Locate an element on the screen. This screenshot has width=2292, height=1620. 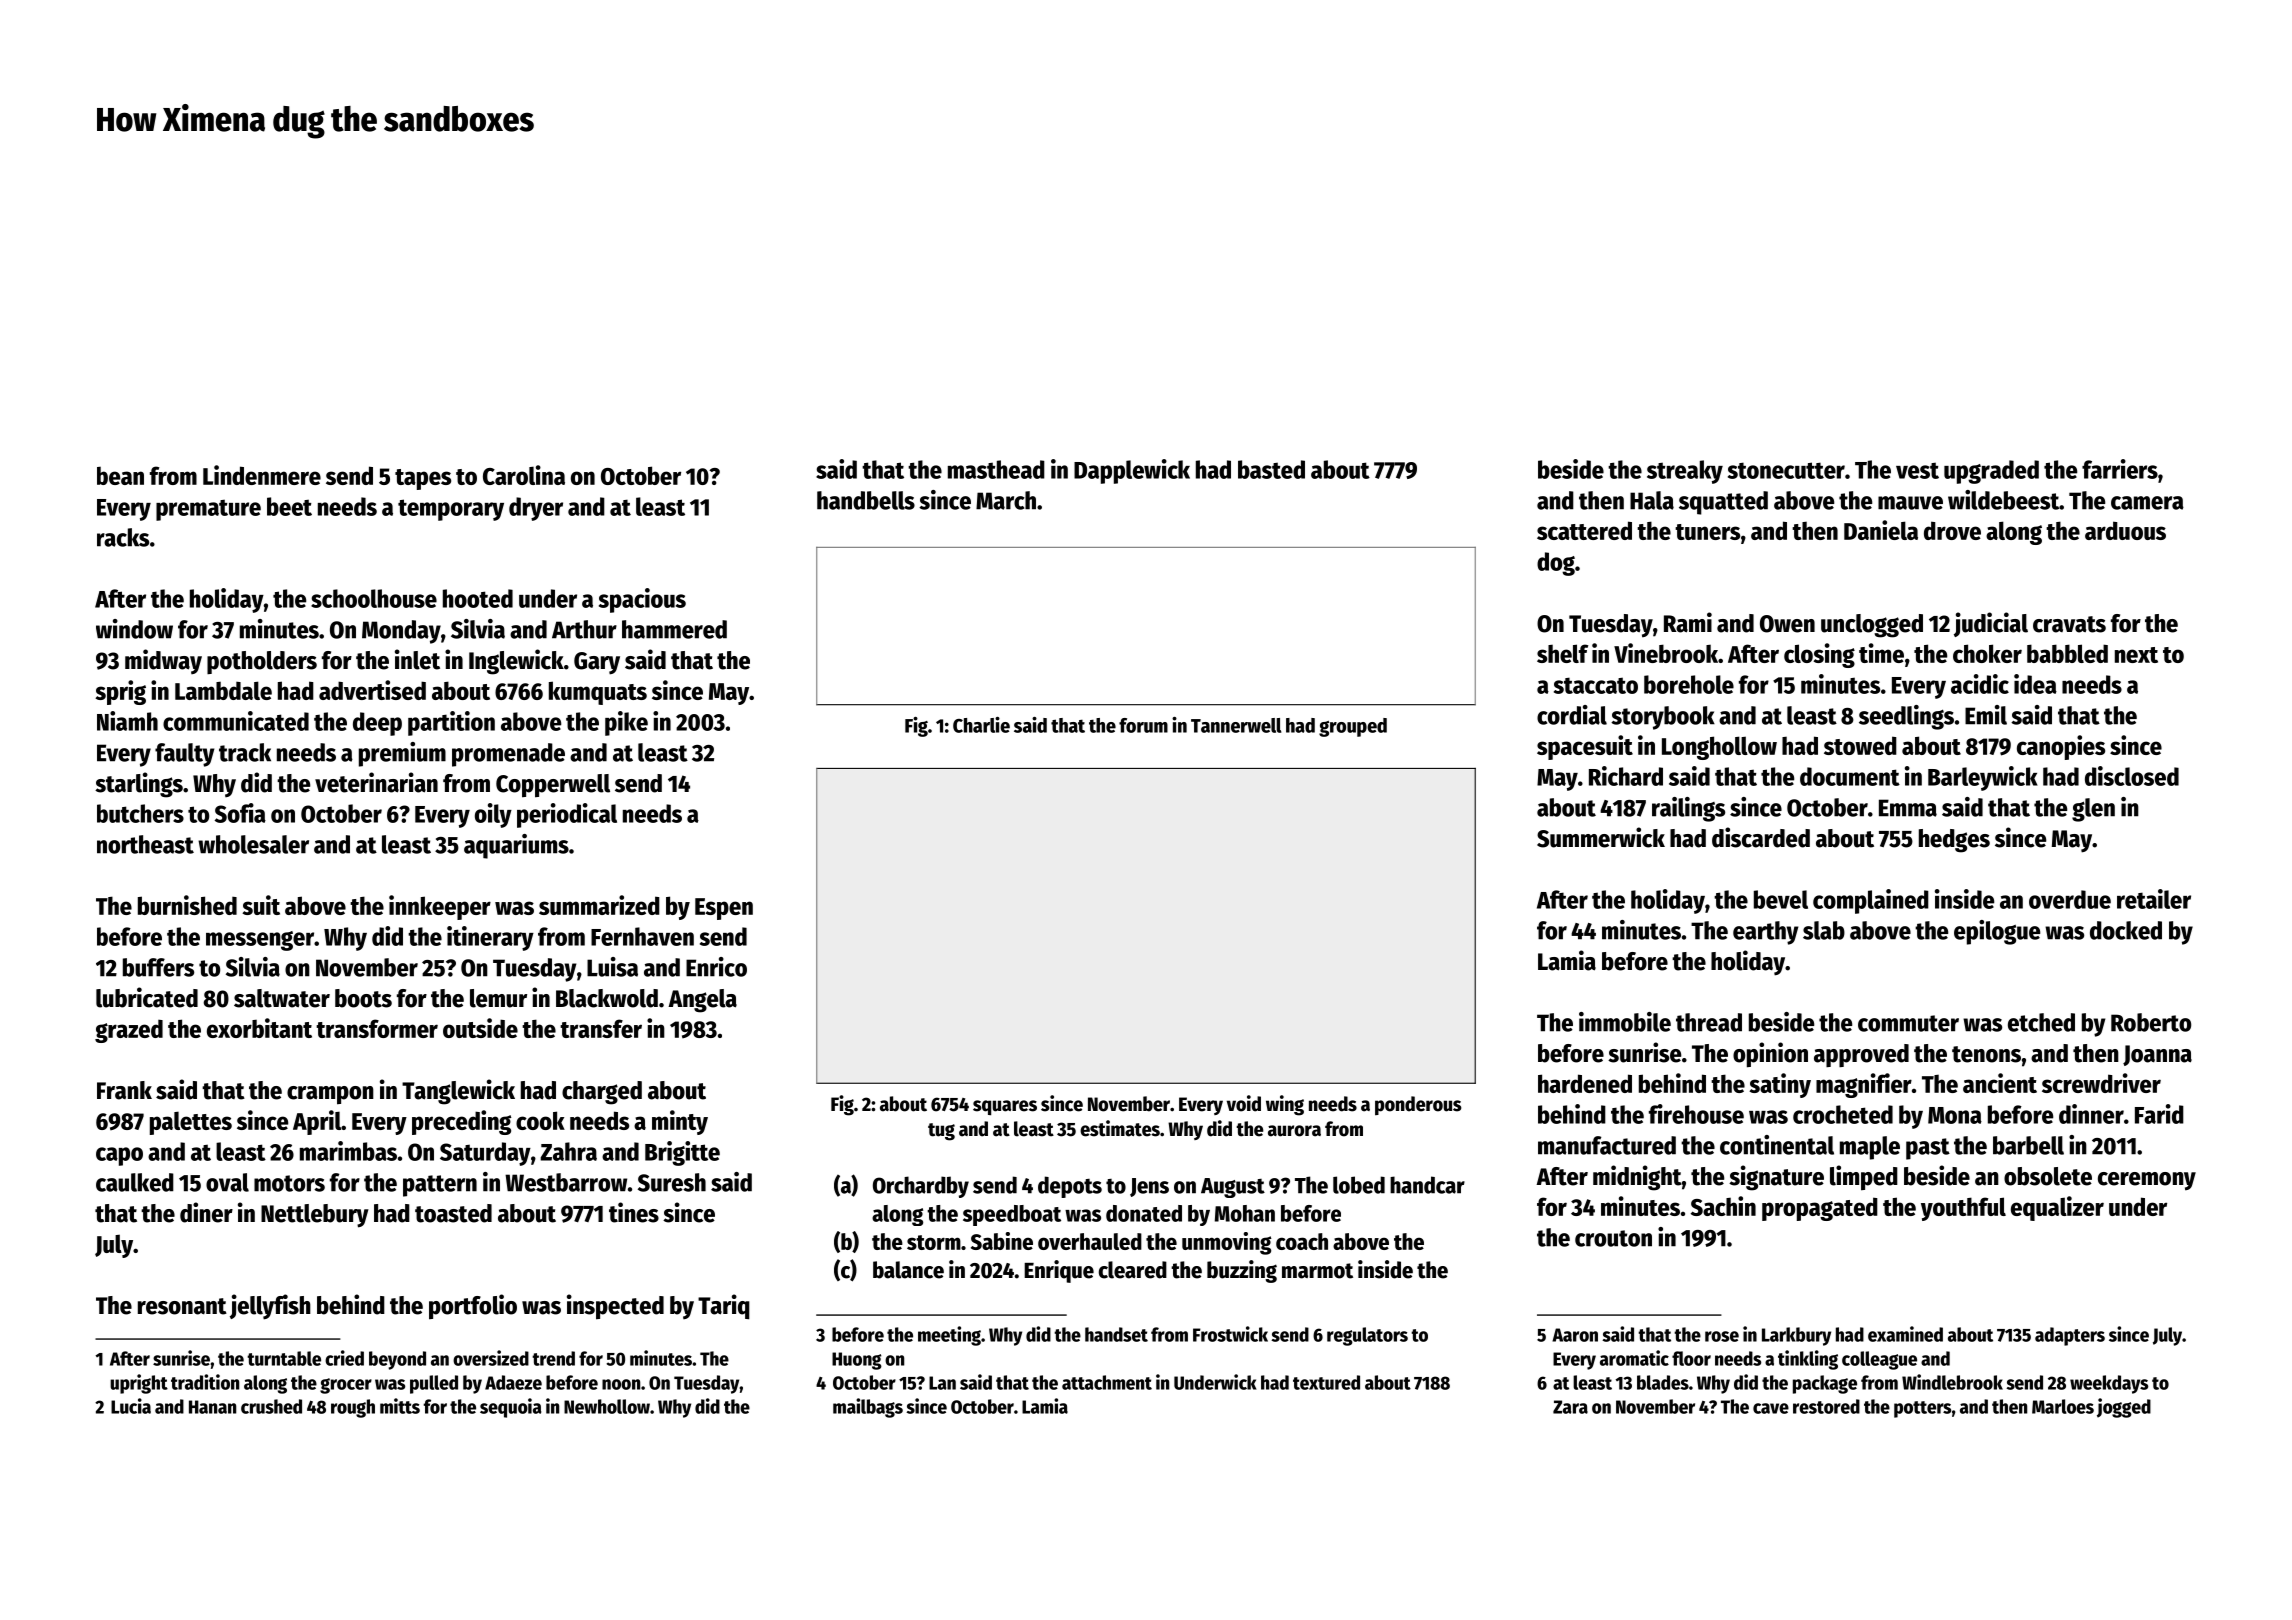
complained is located at coordinates (1871, 901).
